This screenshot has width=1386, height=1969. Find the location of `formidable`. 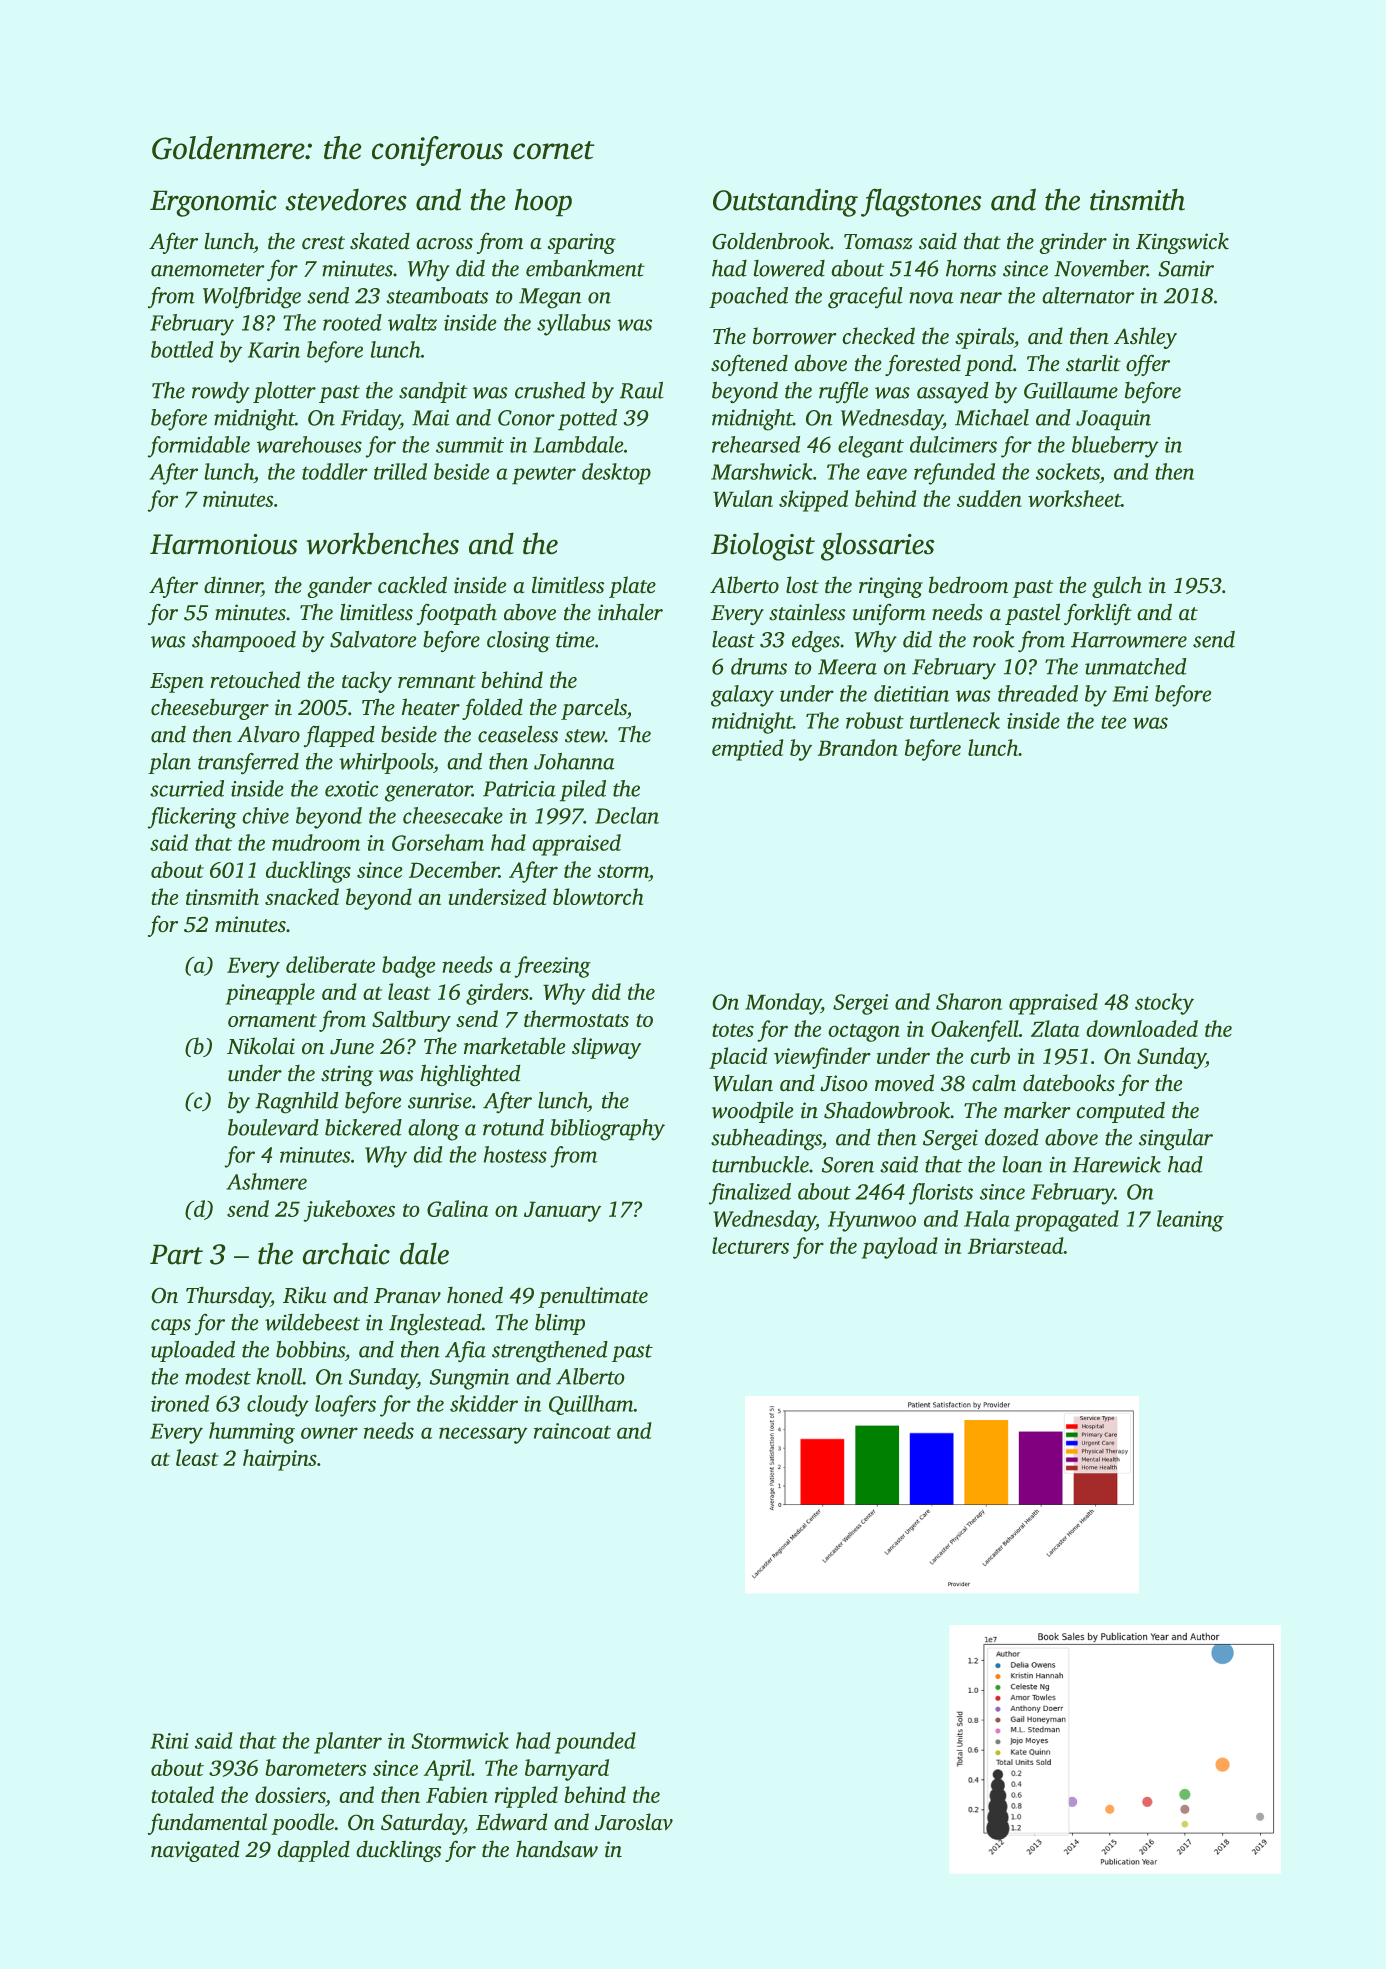

formidable is located at coordinates (199, 447).
